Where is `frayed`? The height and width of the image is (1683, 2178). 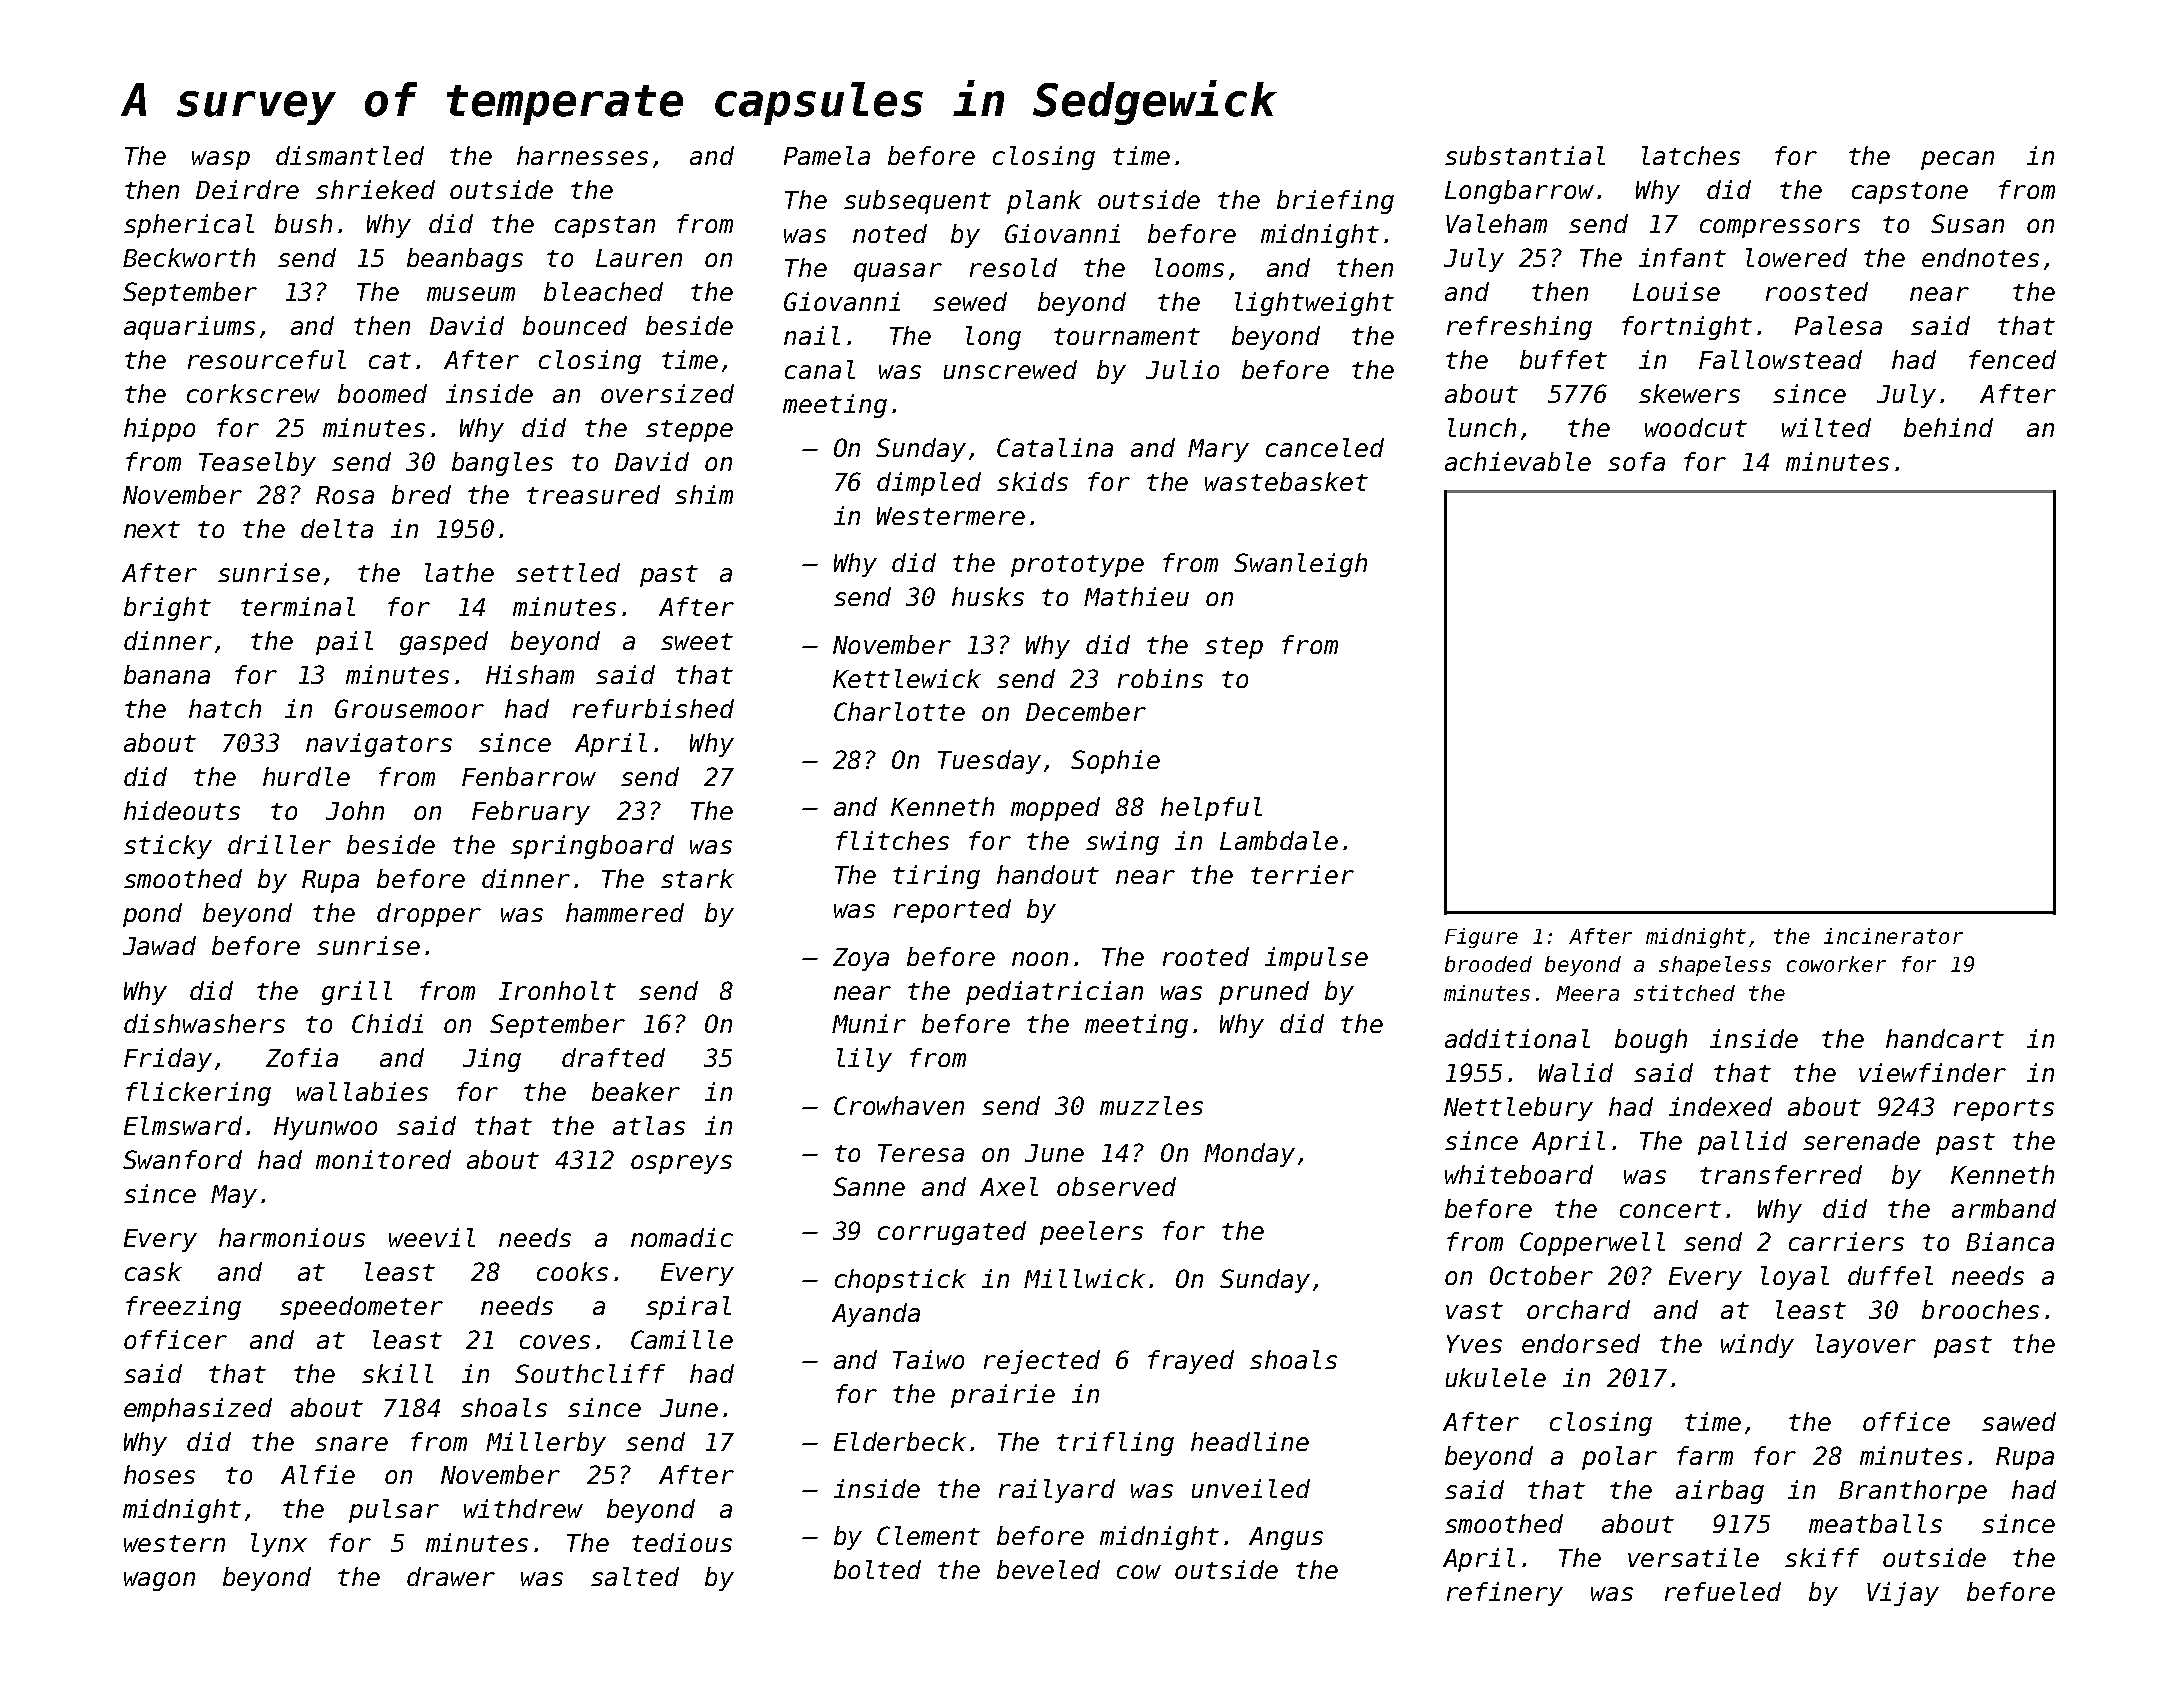
frayed is located at coordinates (1191, 1362).
